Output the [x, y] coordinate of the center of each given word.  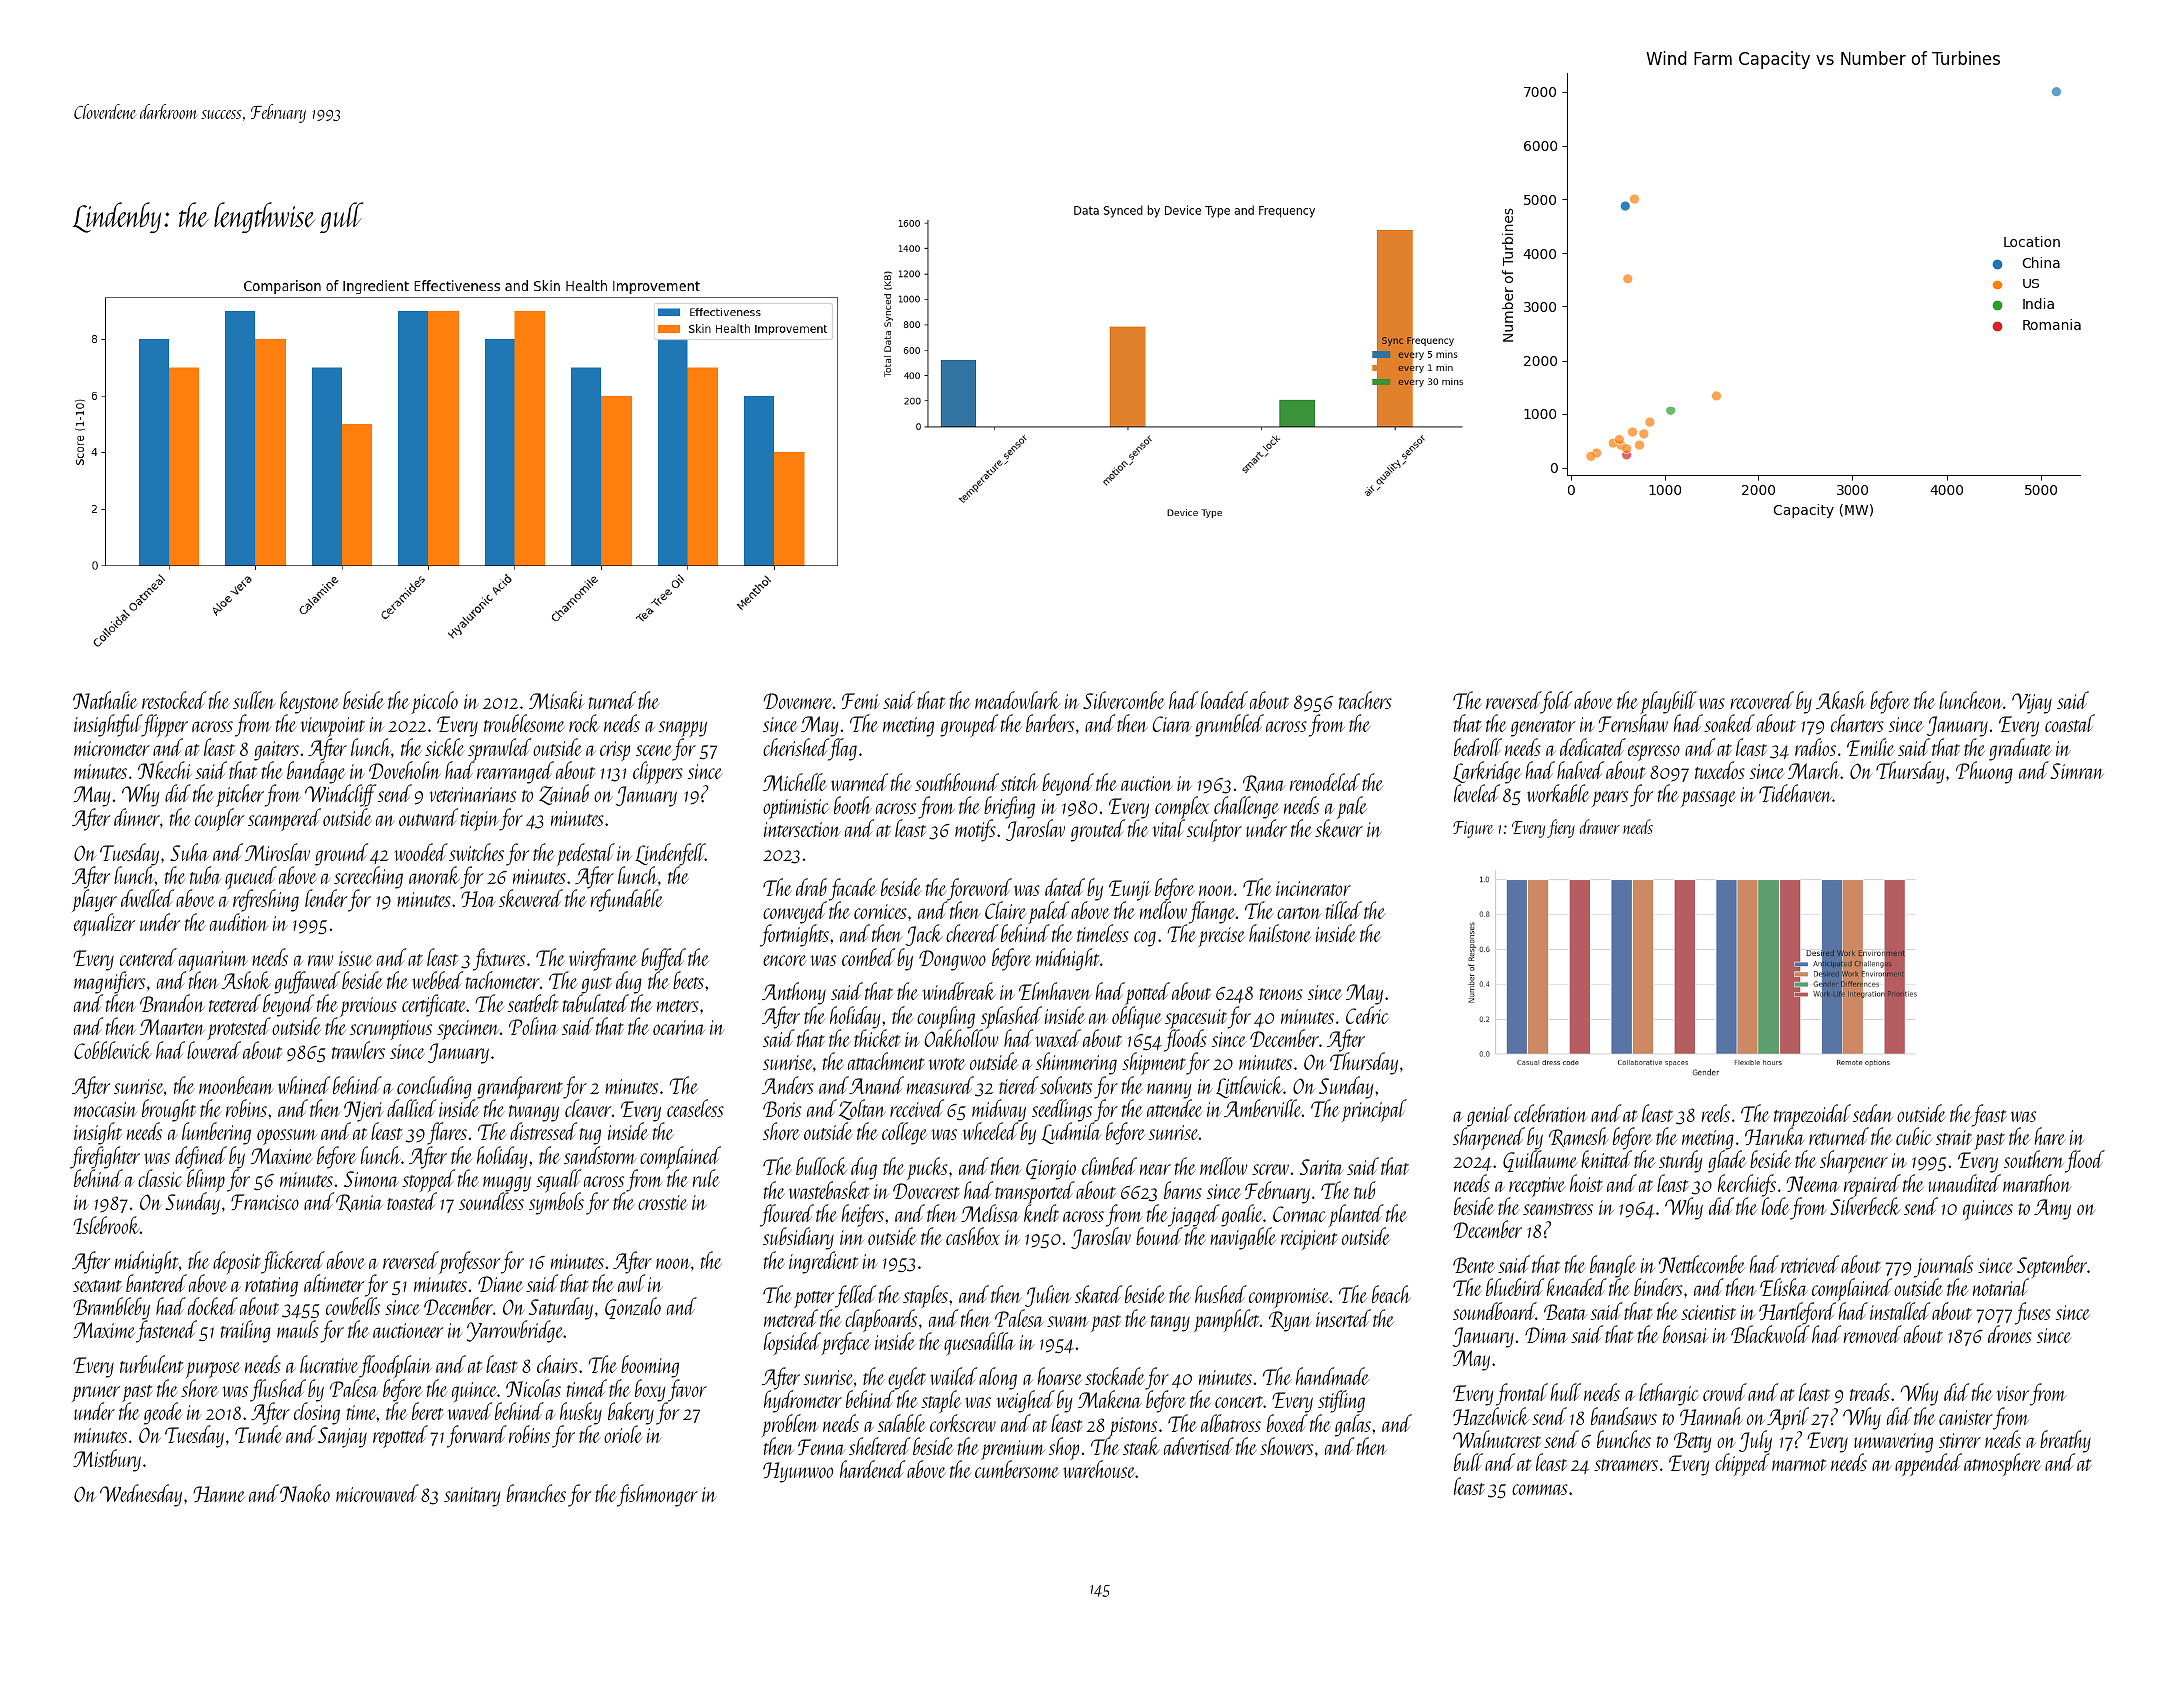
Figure [1473, 829]
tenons [1281, 994]
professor [469, 1262]
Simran [2077, 771]
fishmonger [657, 1495]
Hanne [219, 1494]
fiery [1561, 828]
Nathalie [105, 700]
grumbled [1229, 725]
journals [1943, 1267]
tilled [1344, 910]
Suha [189, 852]
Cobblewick [113, 1050]
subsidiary [798, 1239]
